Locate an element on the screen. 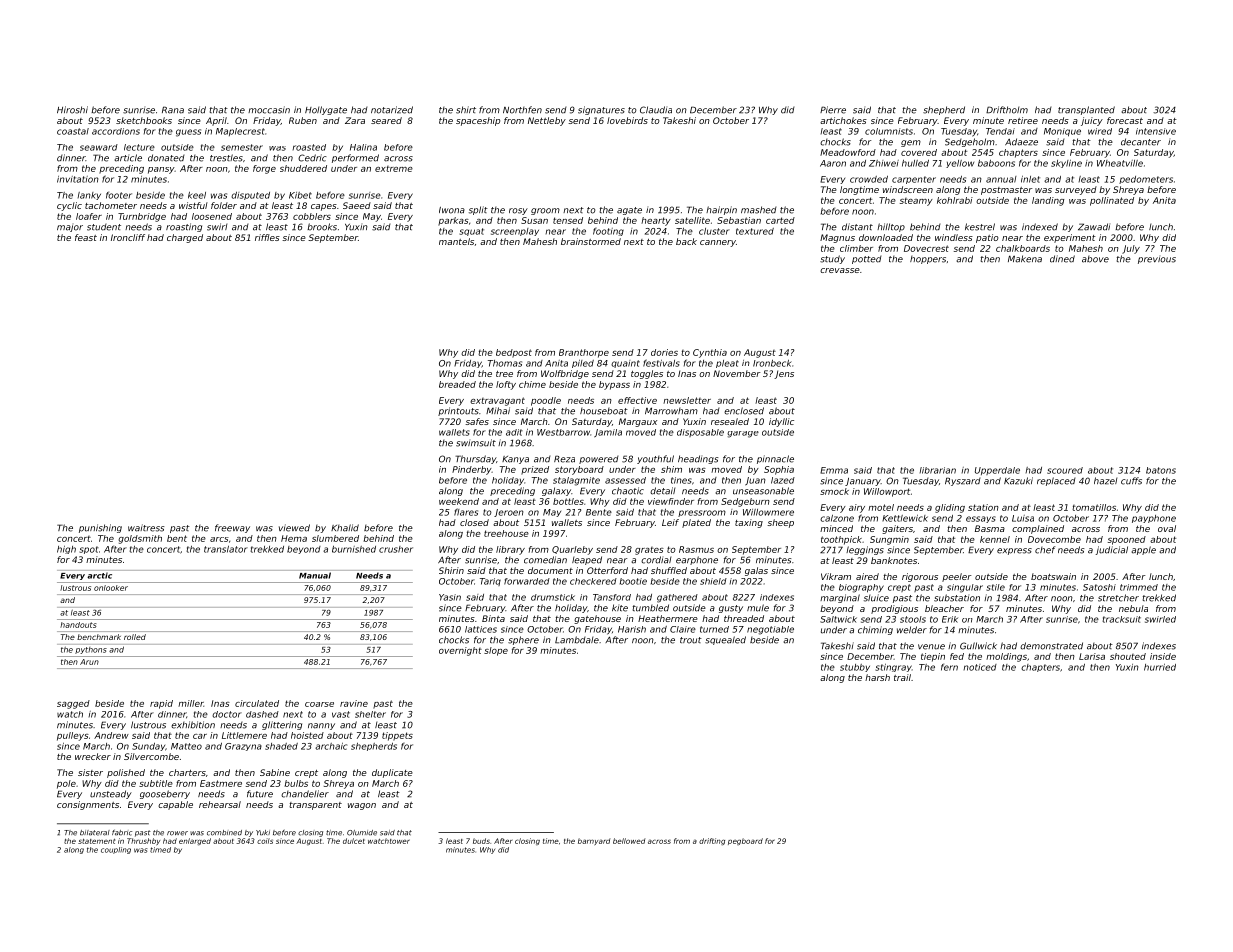 The image size is (1233, 952). tomatillos is located at coordinates (1094, 507).
